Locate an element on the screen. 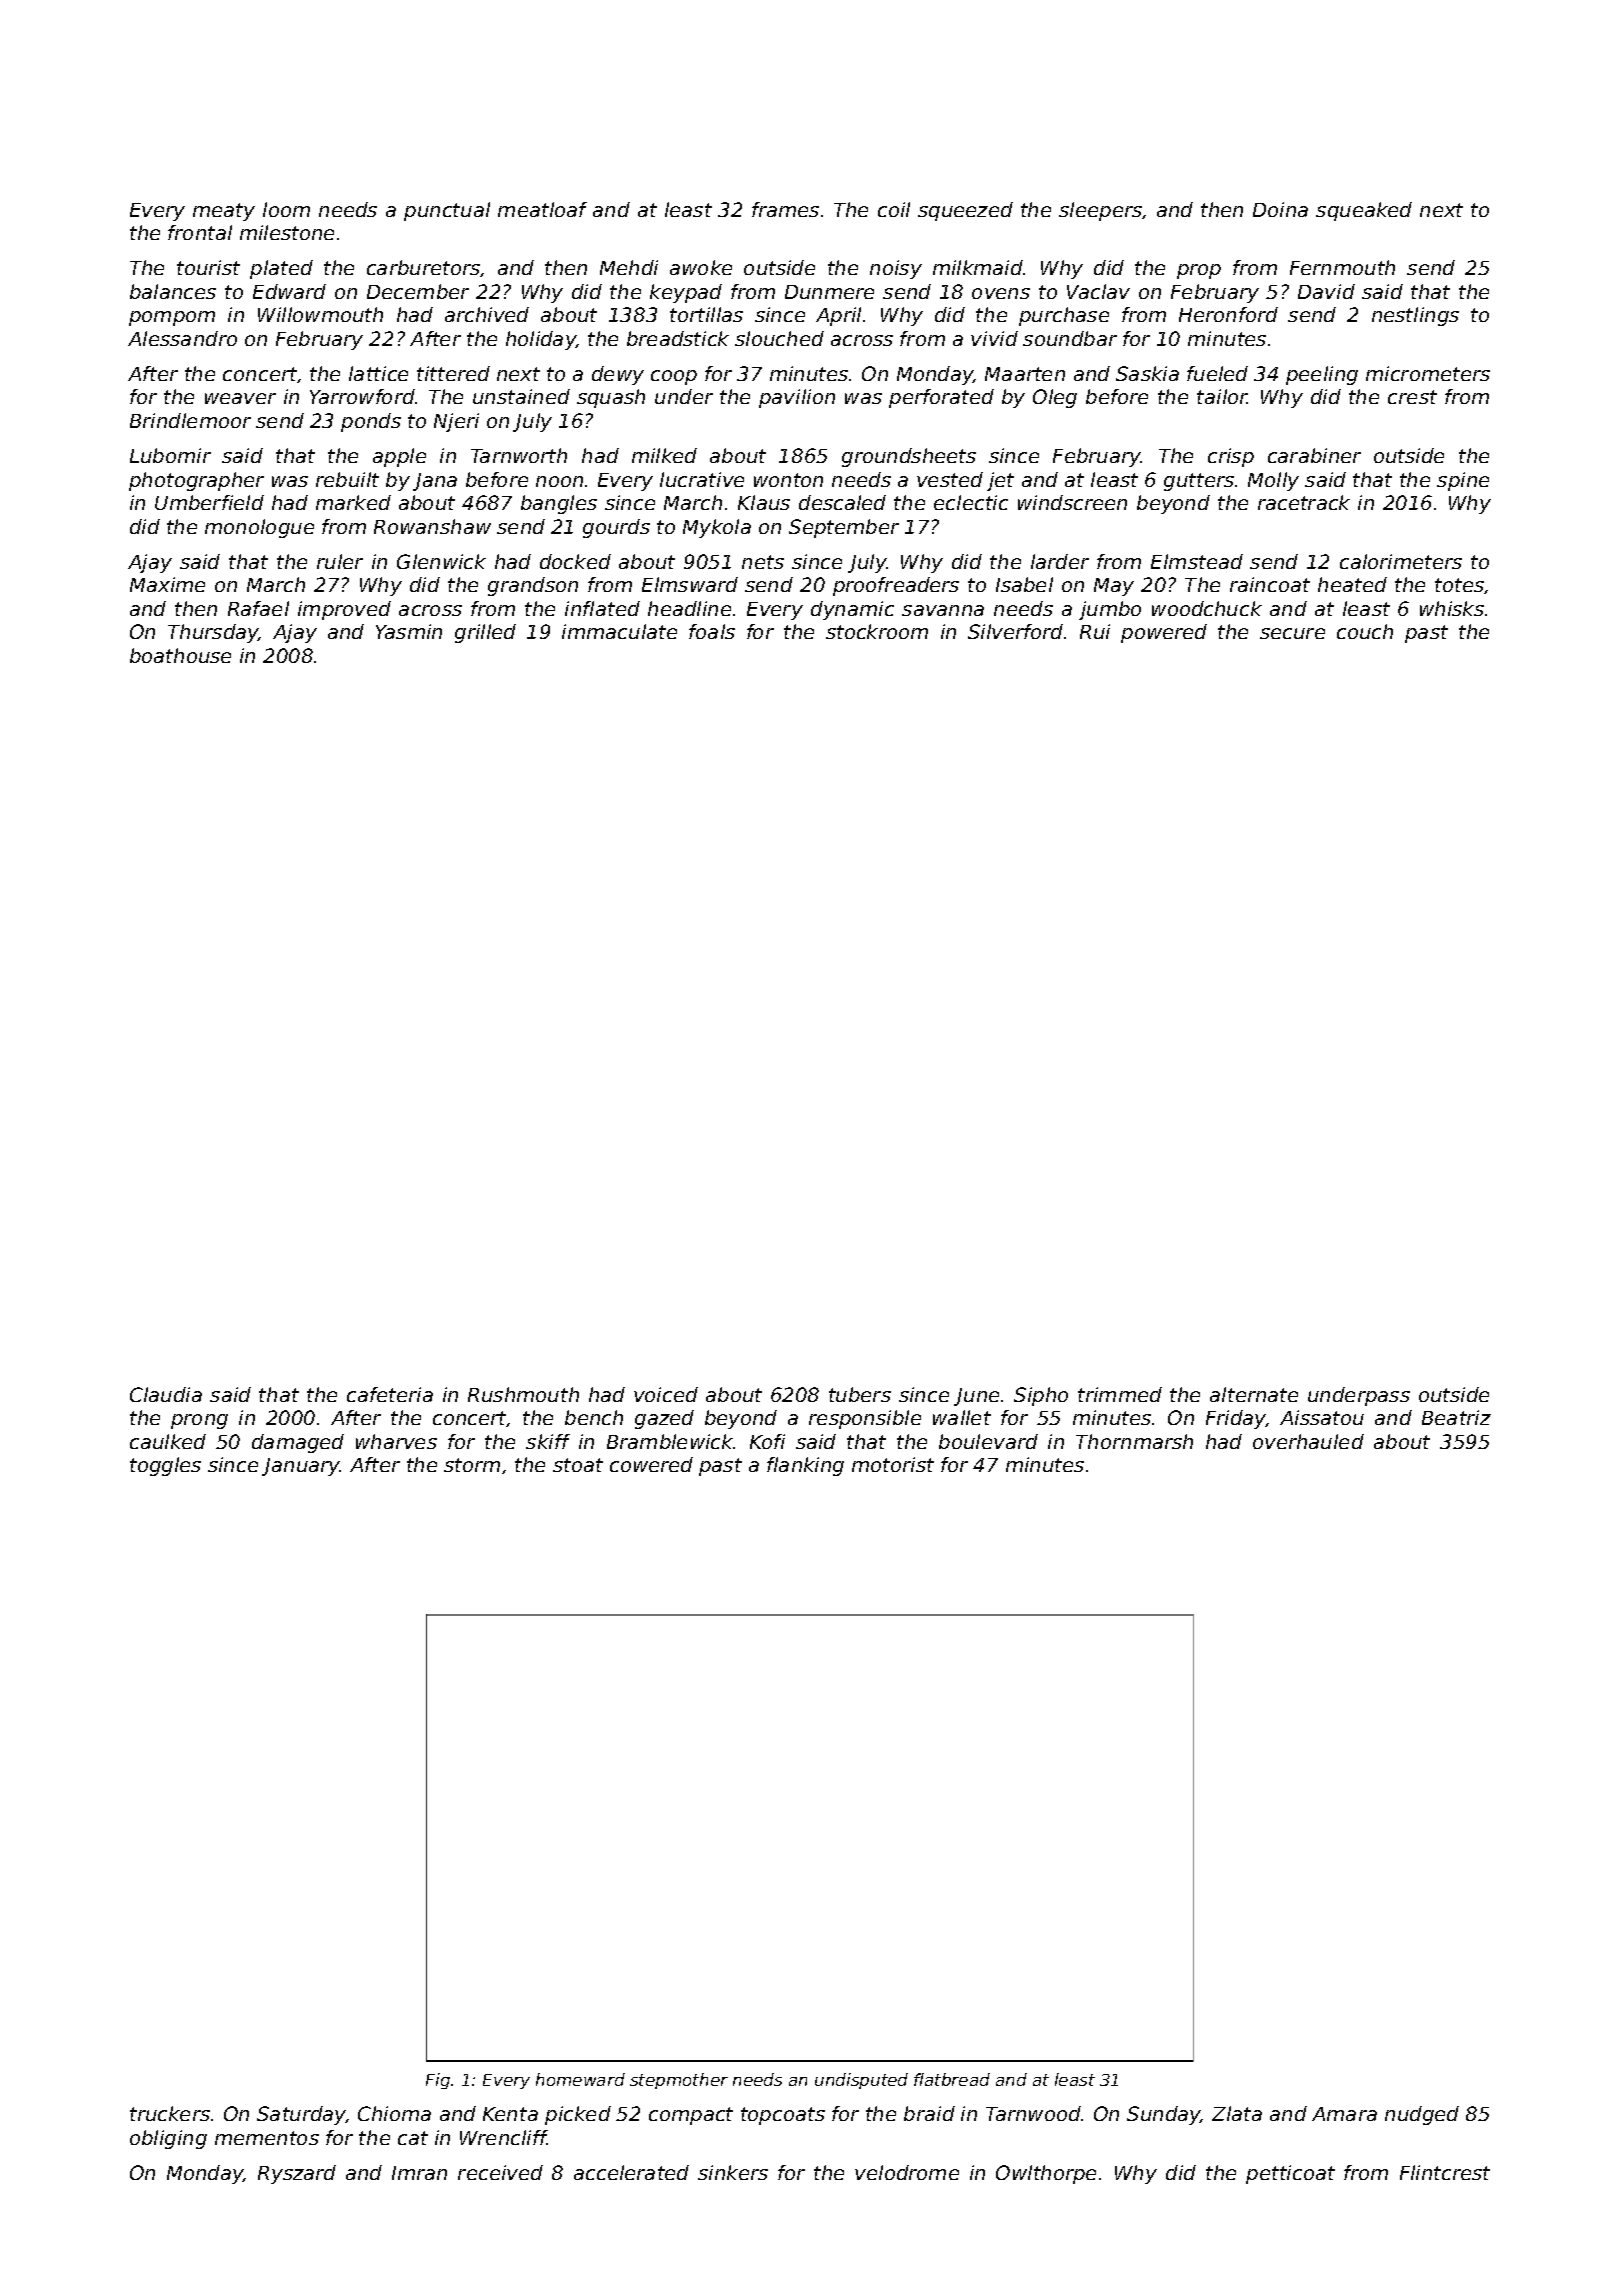 This screenshot has width=1620, height=2292. couch is located at coordinates (1365, 631).
